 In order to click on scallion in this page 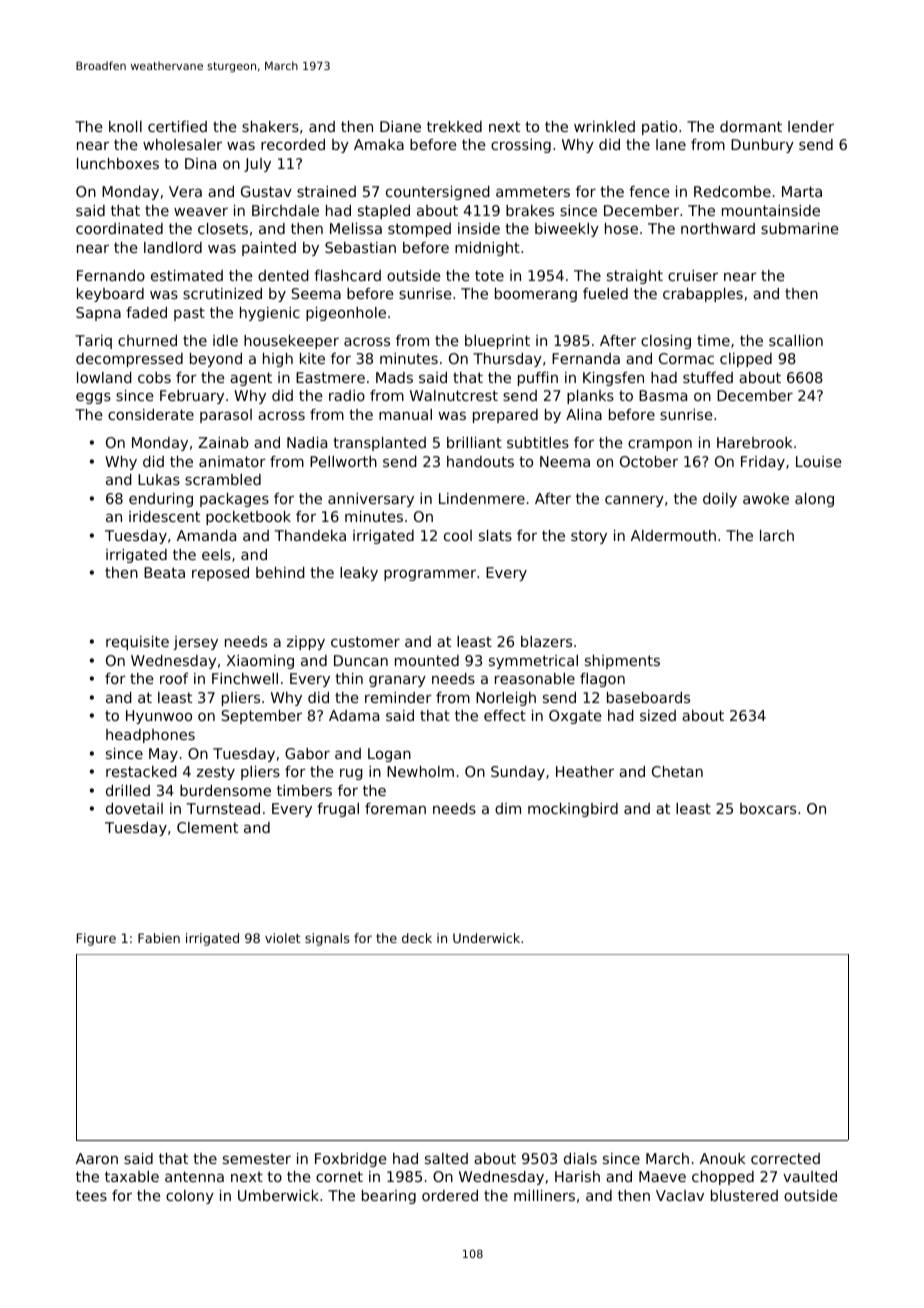, I will do `click(796, 340)`.
